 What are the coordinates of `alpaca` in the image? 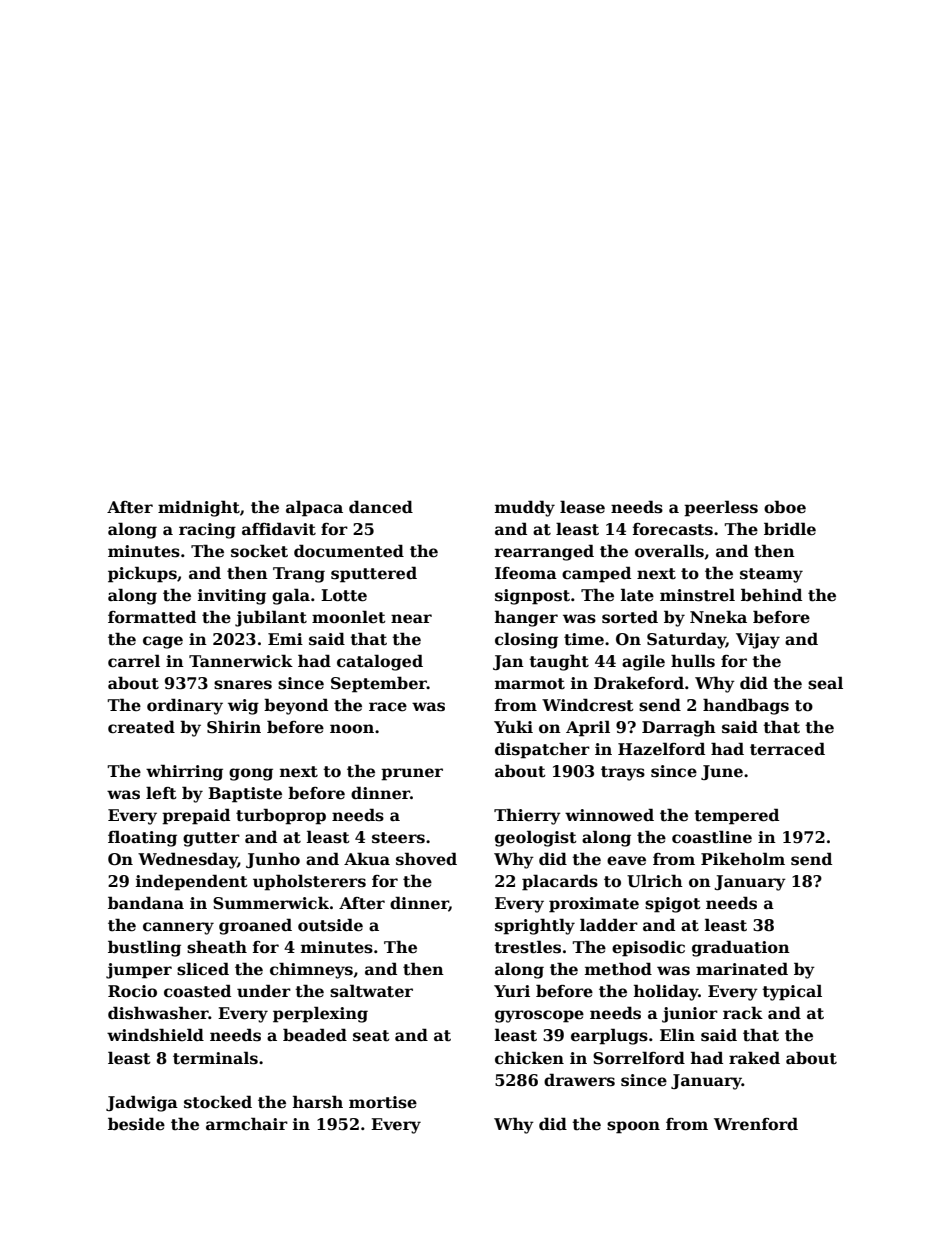 It's located at (314, 508).
